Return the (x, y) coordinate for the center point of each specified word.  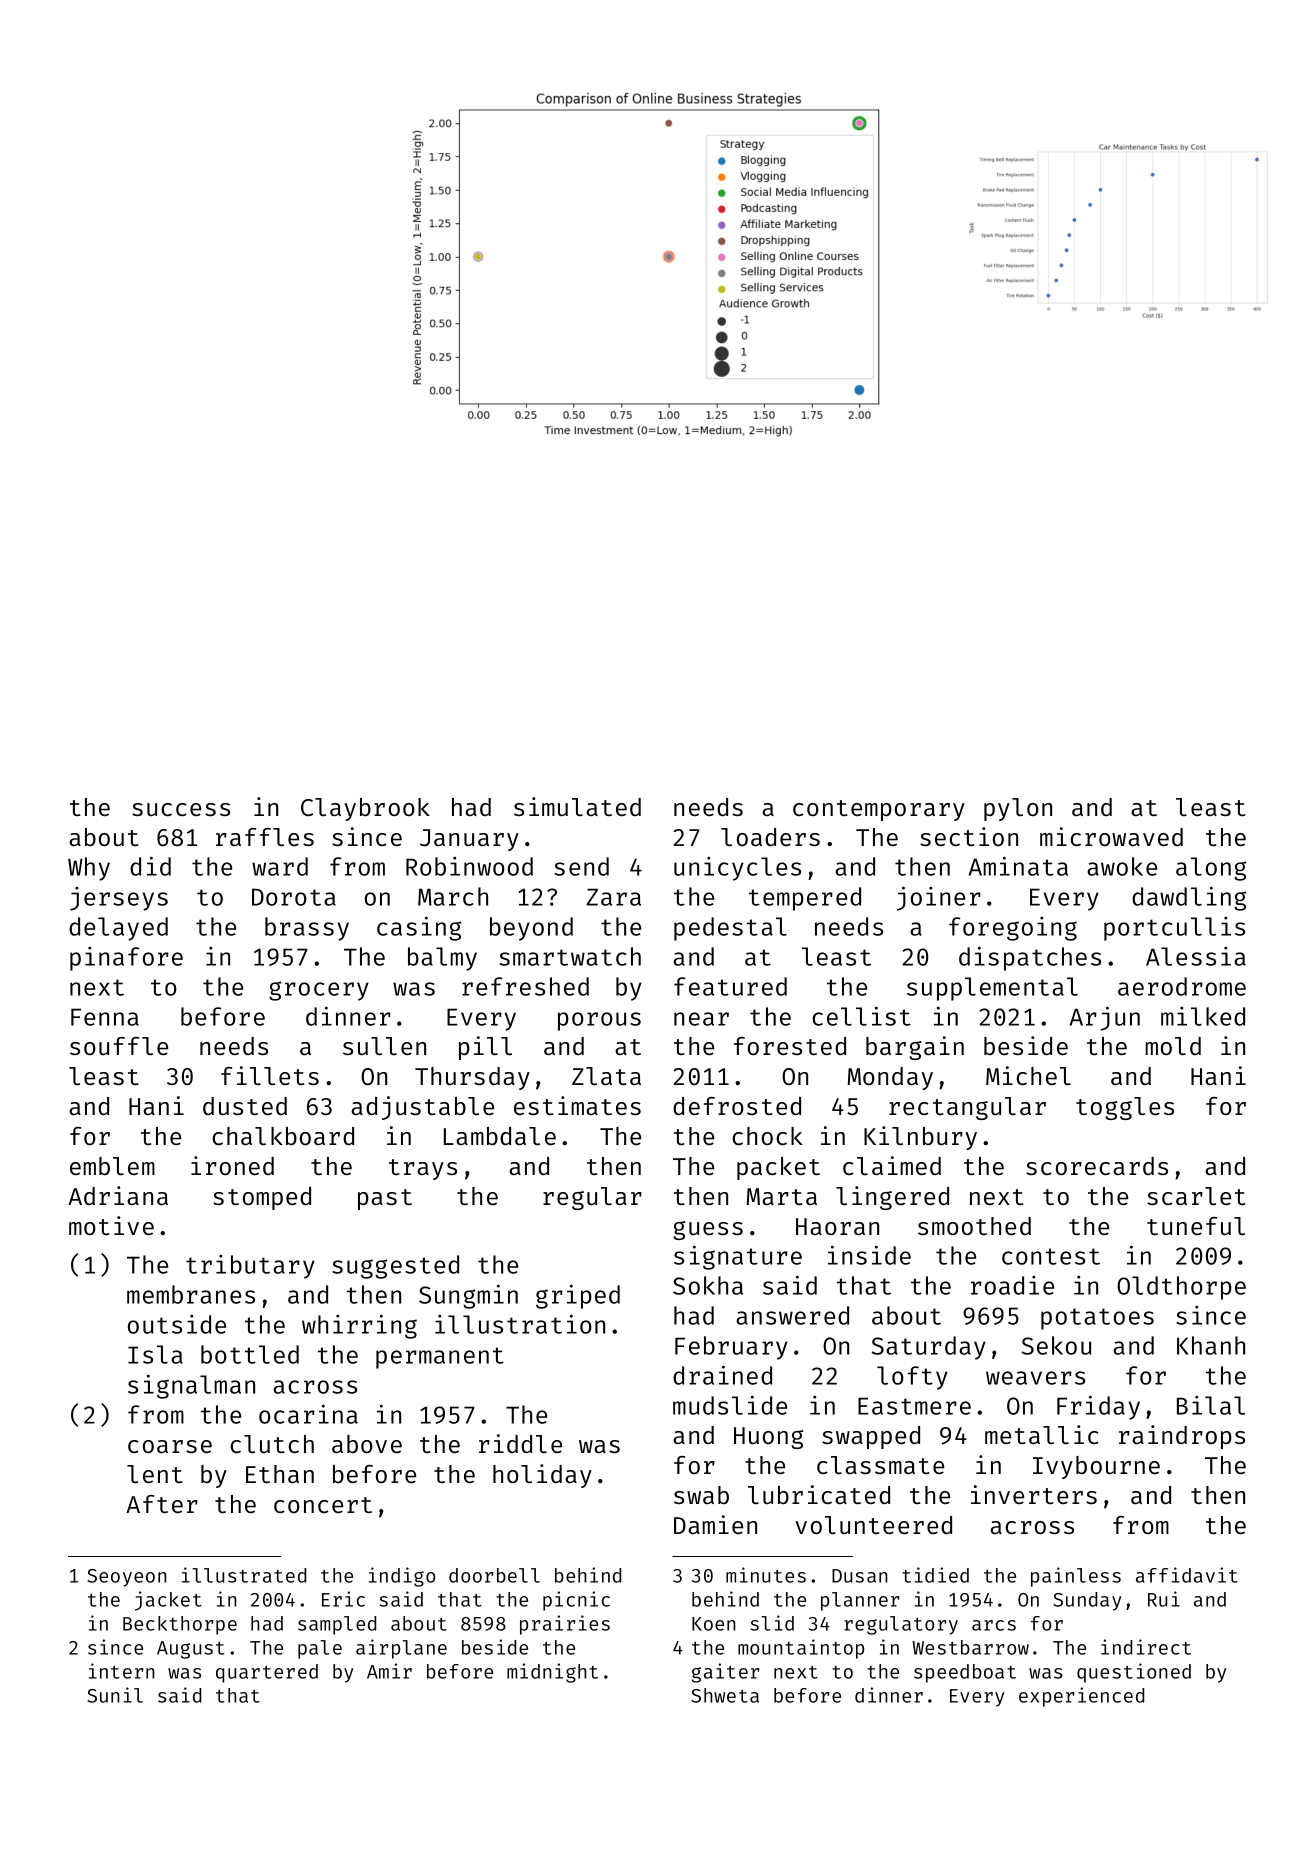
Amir (389, 1671)
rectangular (967, 1108)
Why (89, 869)
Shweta (725, 1695)
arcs (994, 1625)
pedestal (730, 929)
